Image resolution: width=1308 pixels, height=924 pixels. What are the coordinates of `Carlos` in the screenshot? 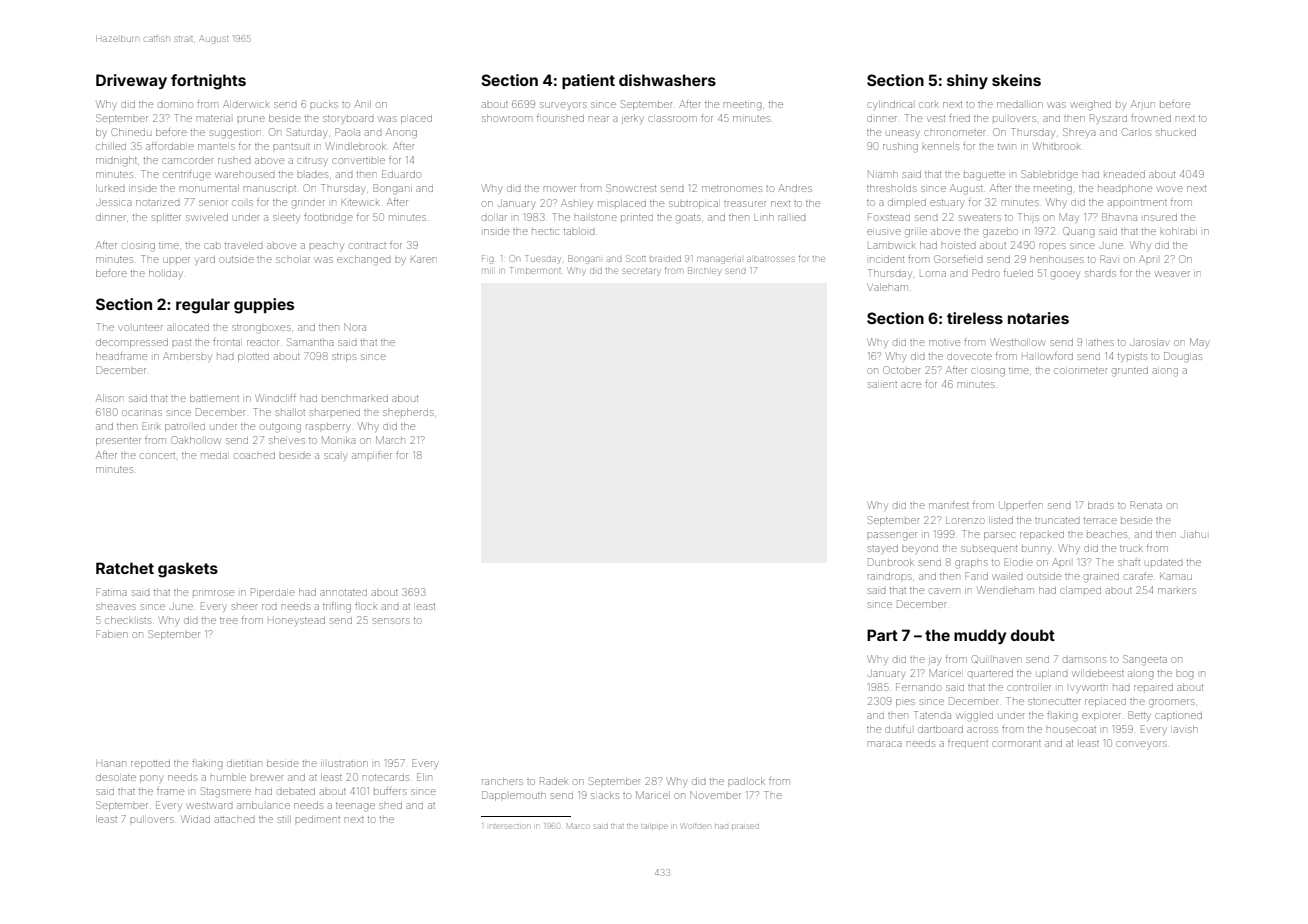 It's located at (1136, 132).
